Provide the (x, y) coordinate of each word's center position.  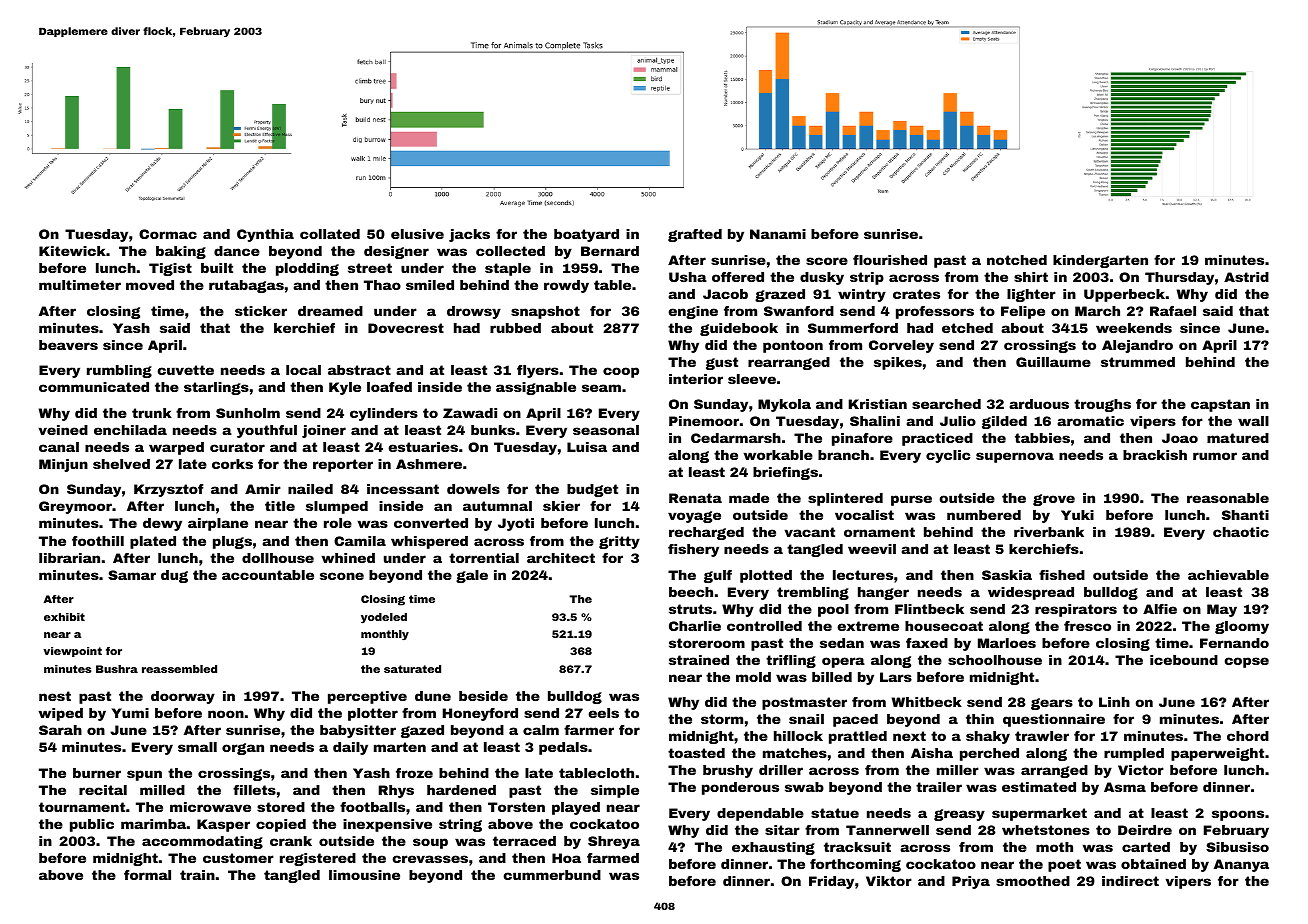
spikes (898, 363)
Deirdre (1145, 830)
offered (738, 277)
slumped (337, 507)
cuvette (186, 370)
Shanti (1245, 515)
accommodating (202, 842)
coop (621, 372)
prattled (858, 737)
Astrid (1246, 277)
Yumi (130, 713)
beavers (68, 345)
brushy (728, 771)
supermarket (1039, 814)
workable (778, 455)
